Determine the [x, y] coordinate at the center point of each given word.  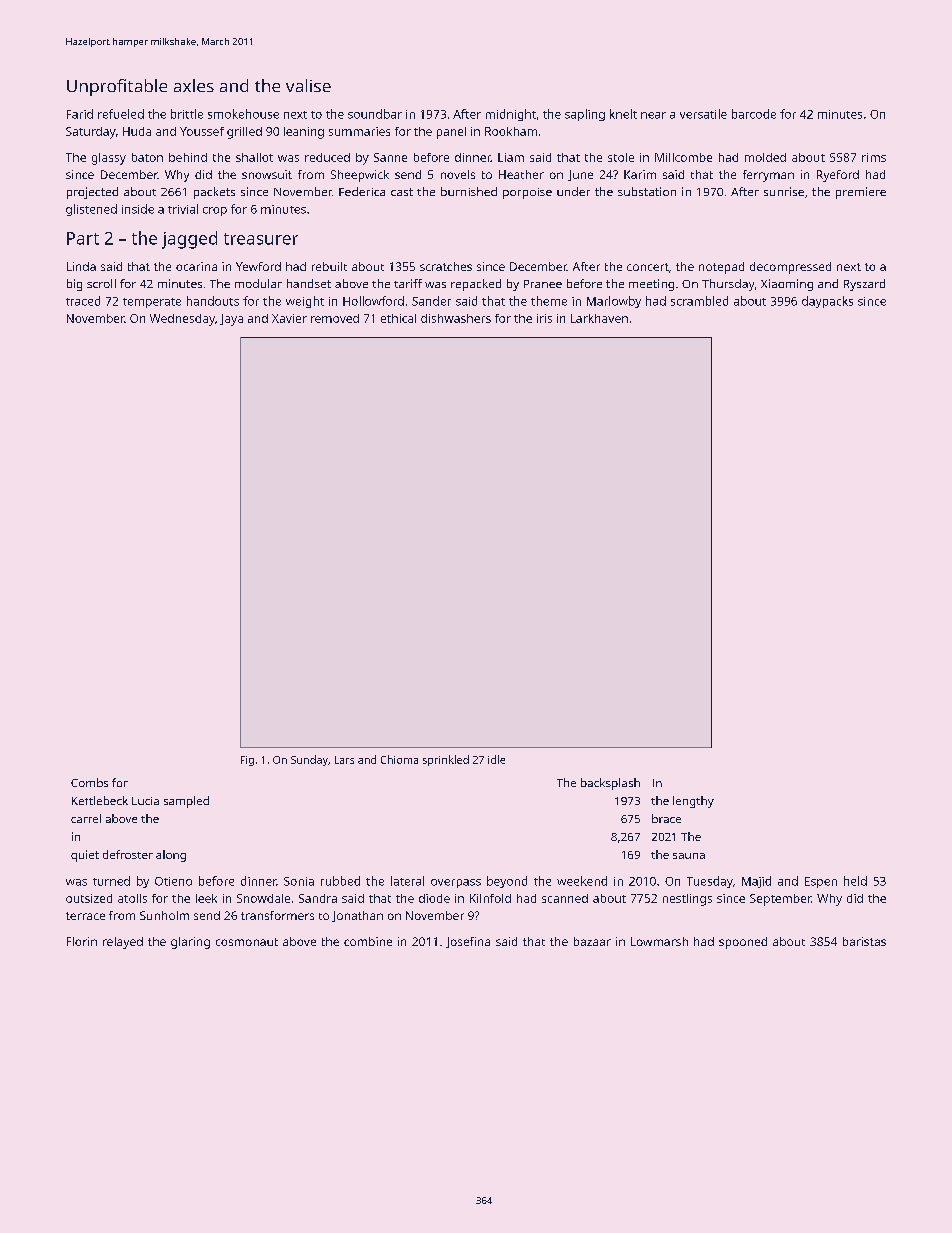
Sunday [309, 760]
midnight [511, 115]
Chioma [399, 759]
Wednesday [182, 320]
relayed [123, 943]
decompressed [790, 268]
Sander [431, 301]
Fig [247, 761]
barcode [754, 114]
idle [496, 759]
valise [308, 85]
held [855, 881]
